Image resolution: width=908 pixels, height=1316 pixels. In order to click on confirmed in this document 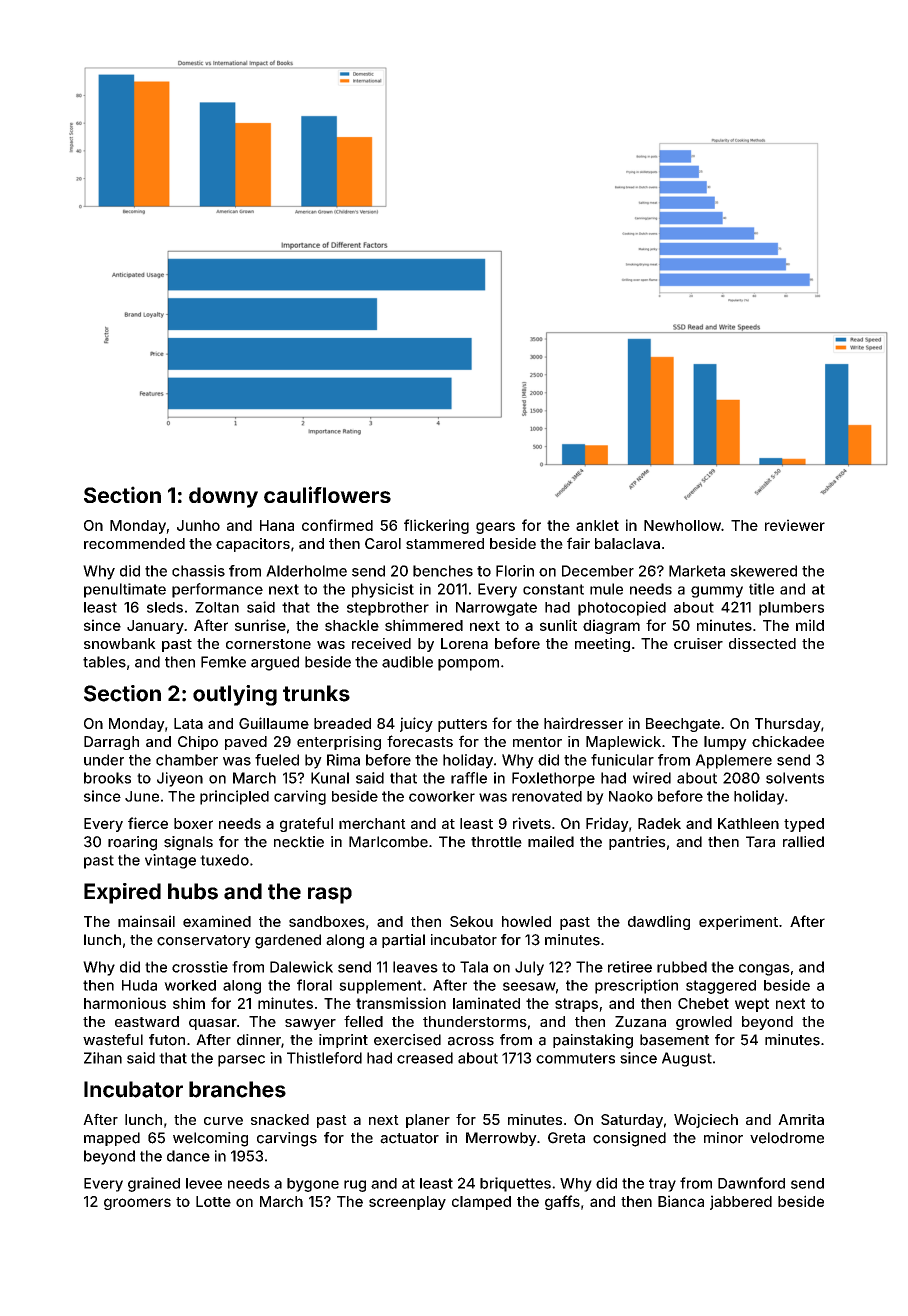, I will do `click(337, 525)`.
